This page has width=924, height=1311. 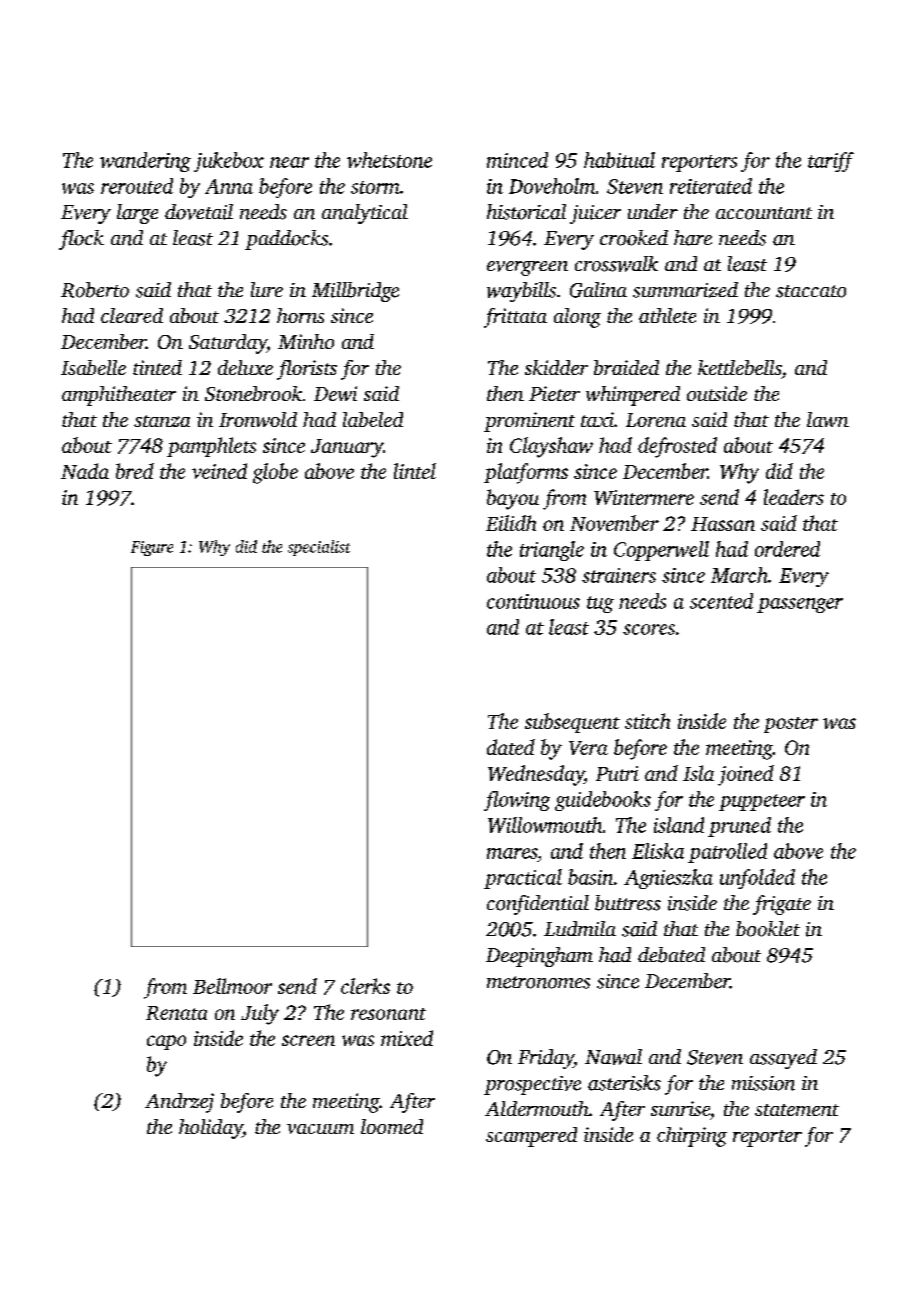 I want to click on clerks, so click(x=365, y=986).
